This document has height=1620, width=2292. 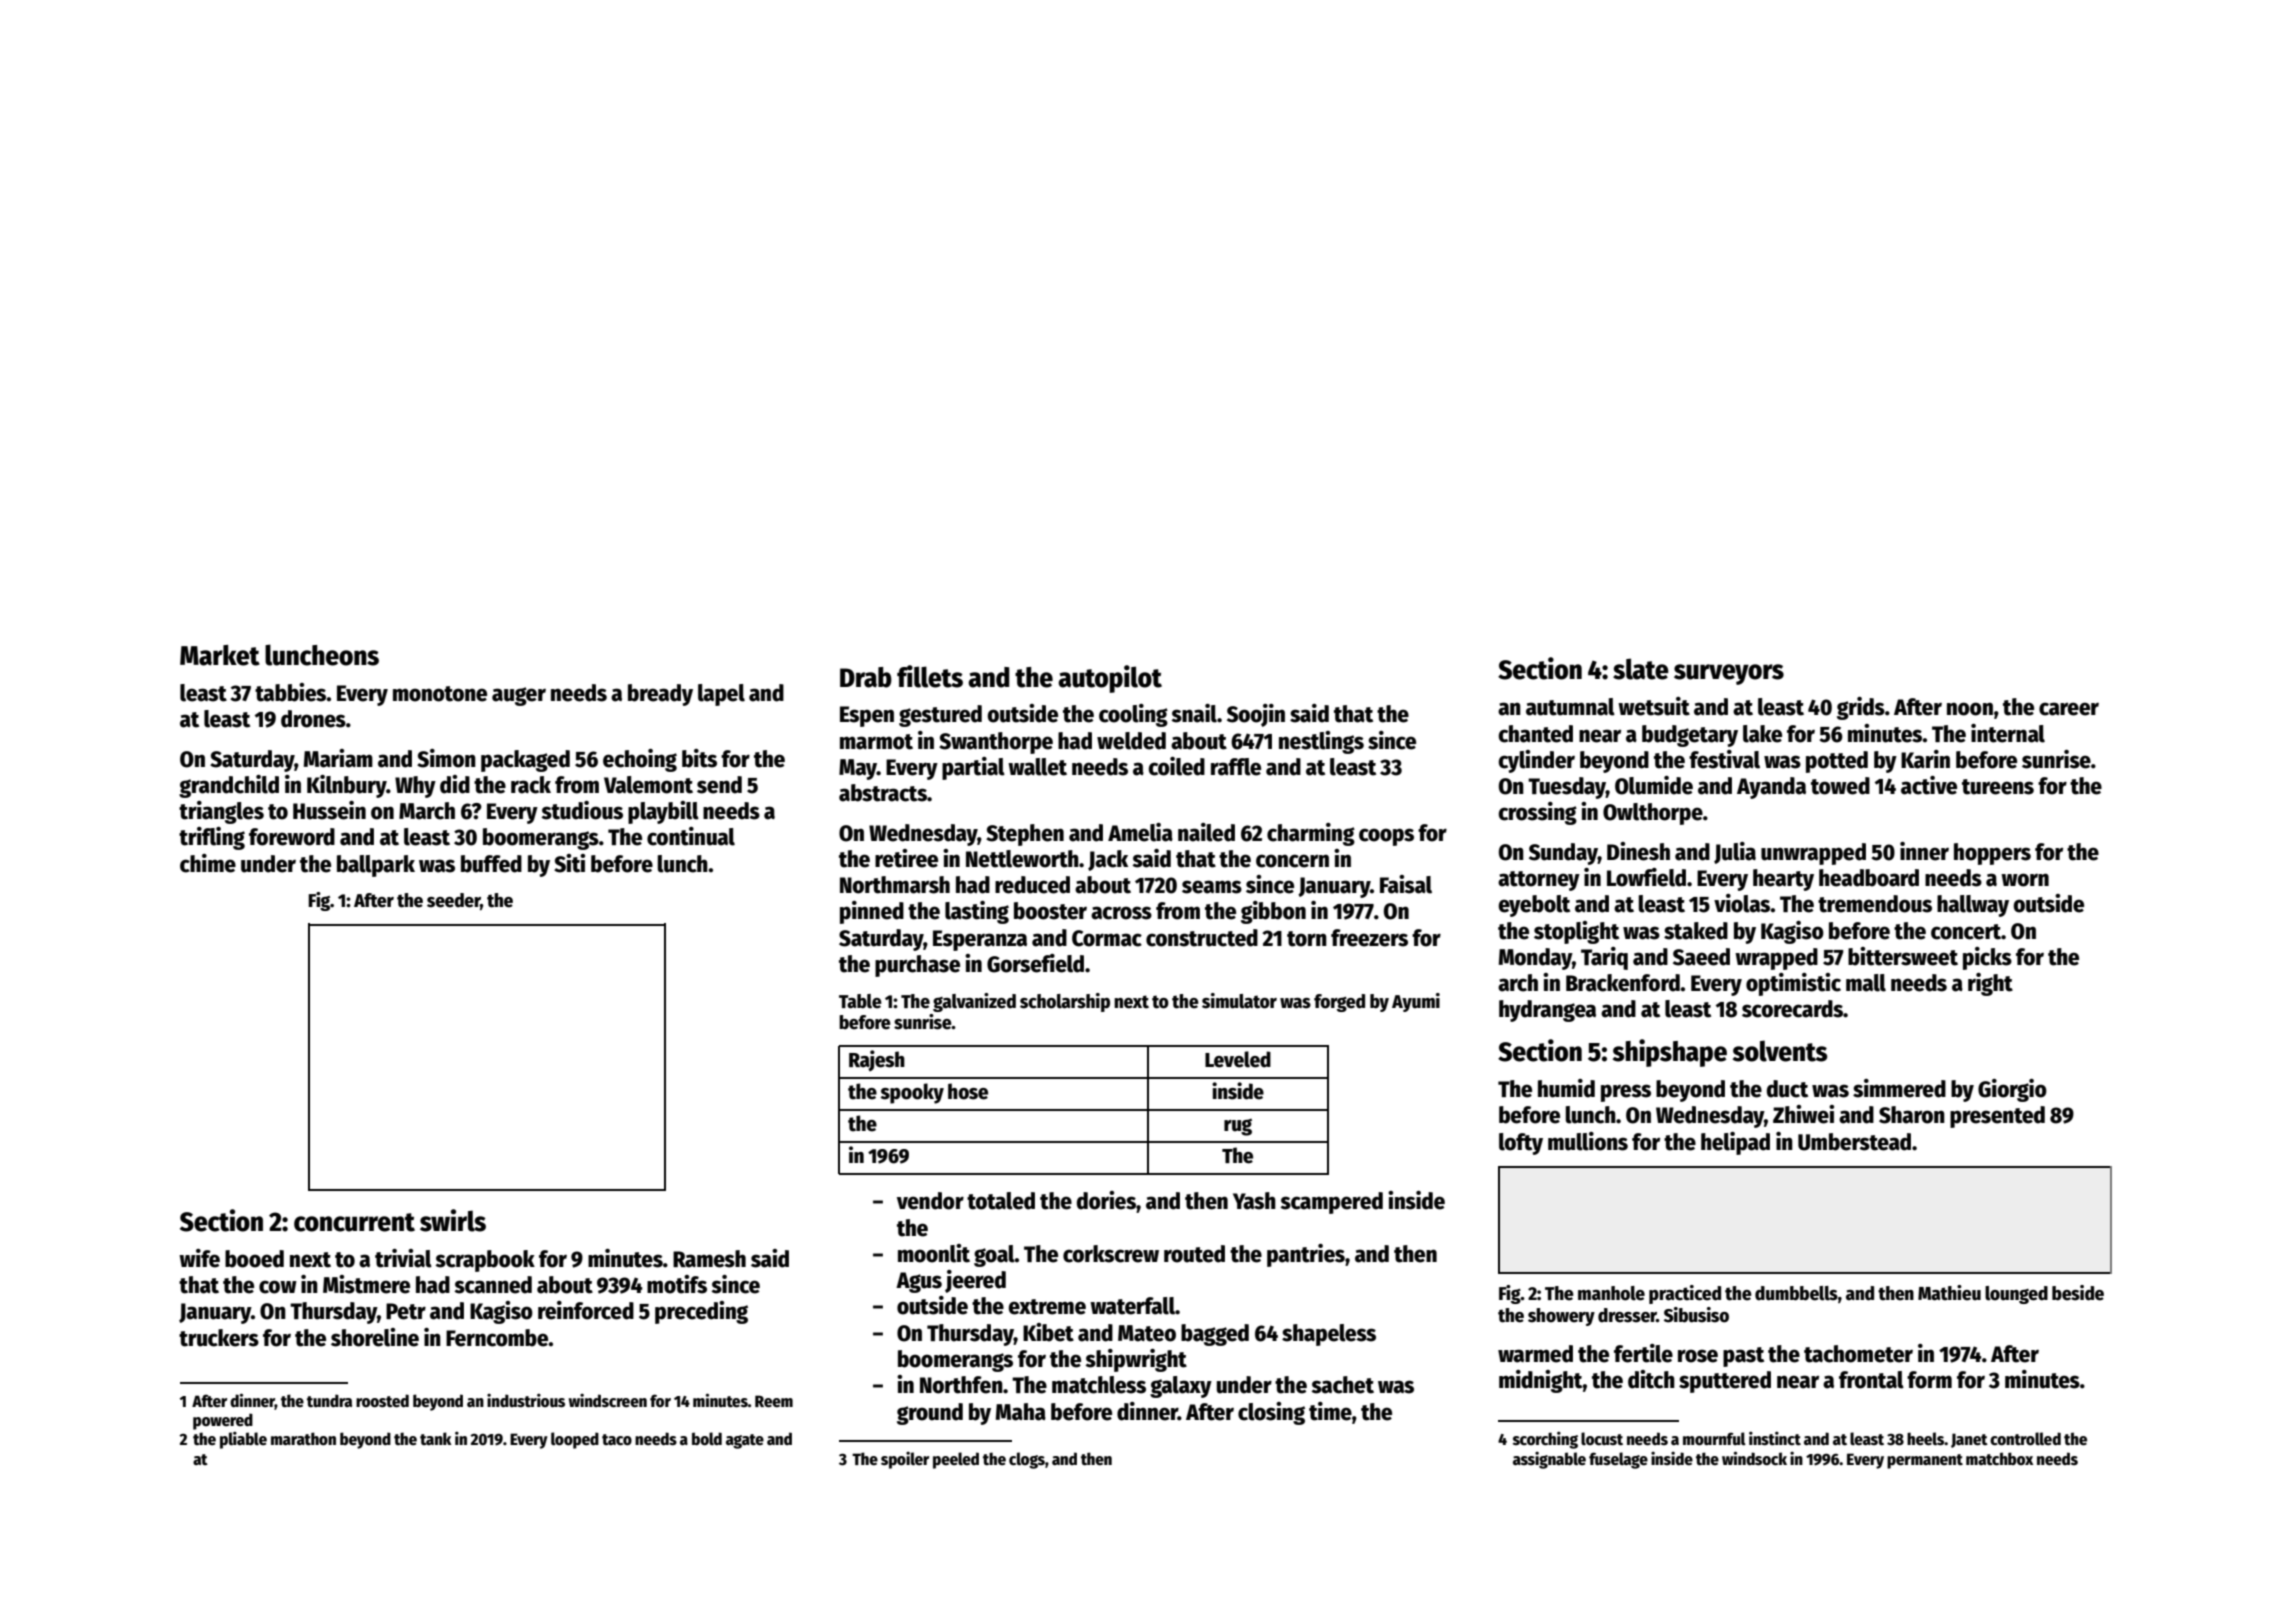 What do you see at coordinates (2069, 709) in the document?
I see `career` at bounding box center [2069, 709].
